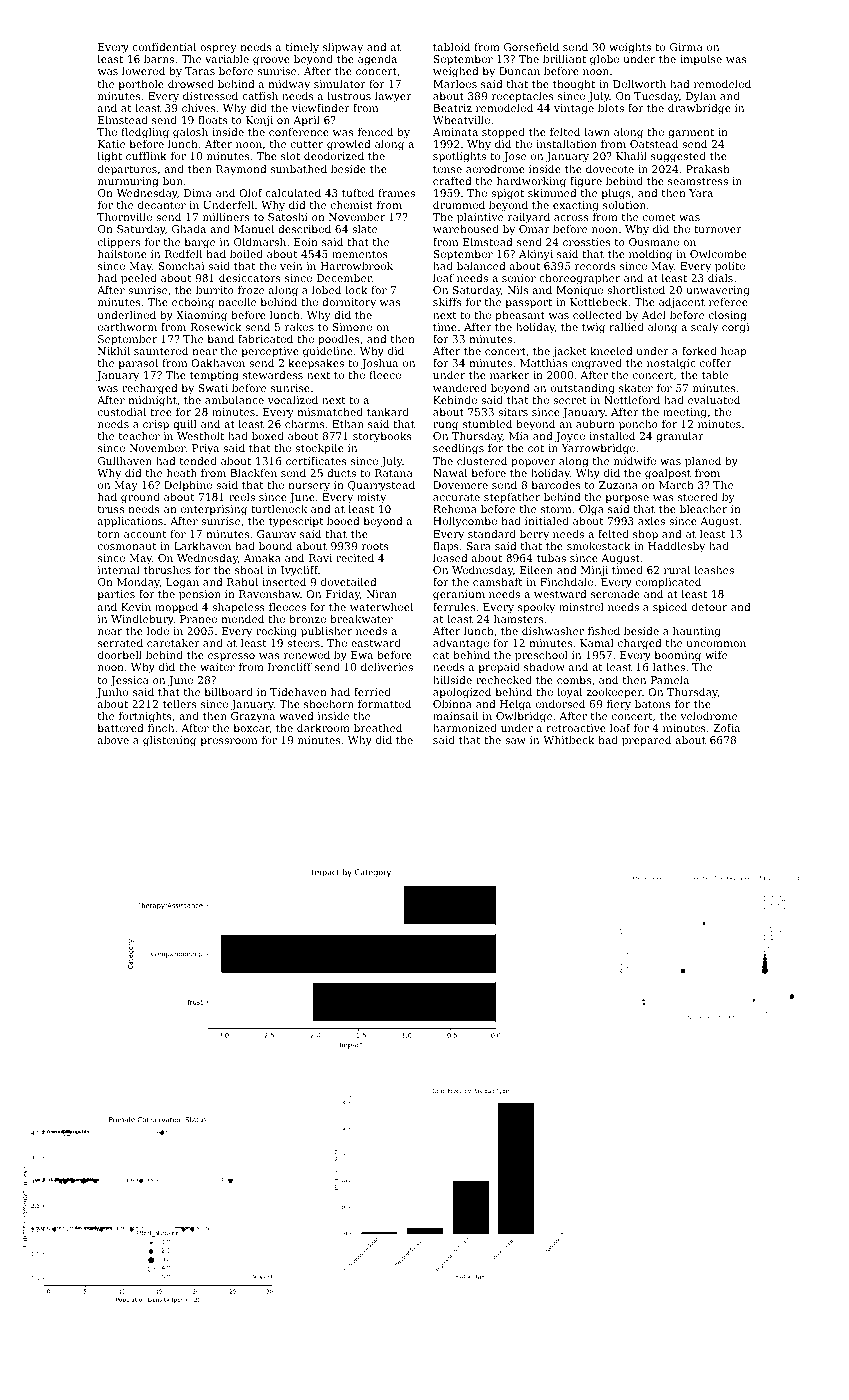  What do you see at coordinates (515, 741) in the page?
I see `saw` at bounding box center [515, 741].
